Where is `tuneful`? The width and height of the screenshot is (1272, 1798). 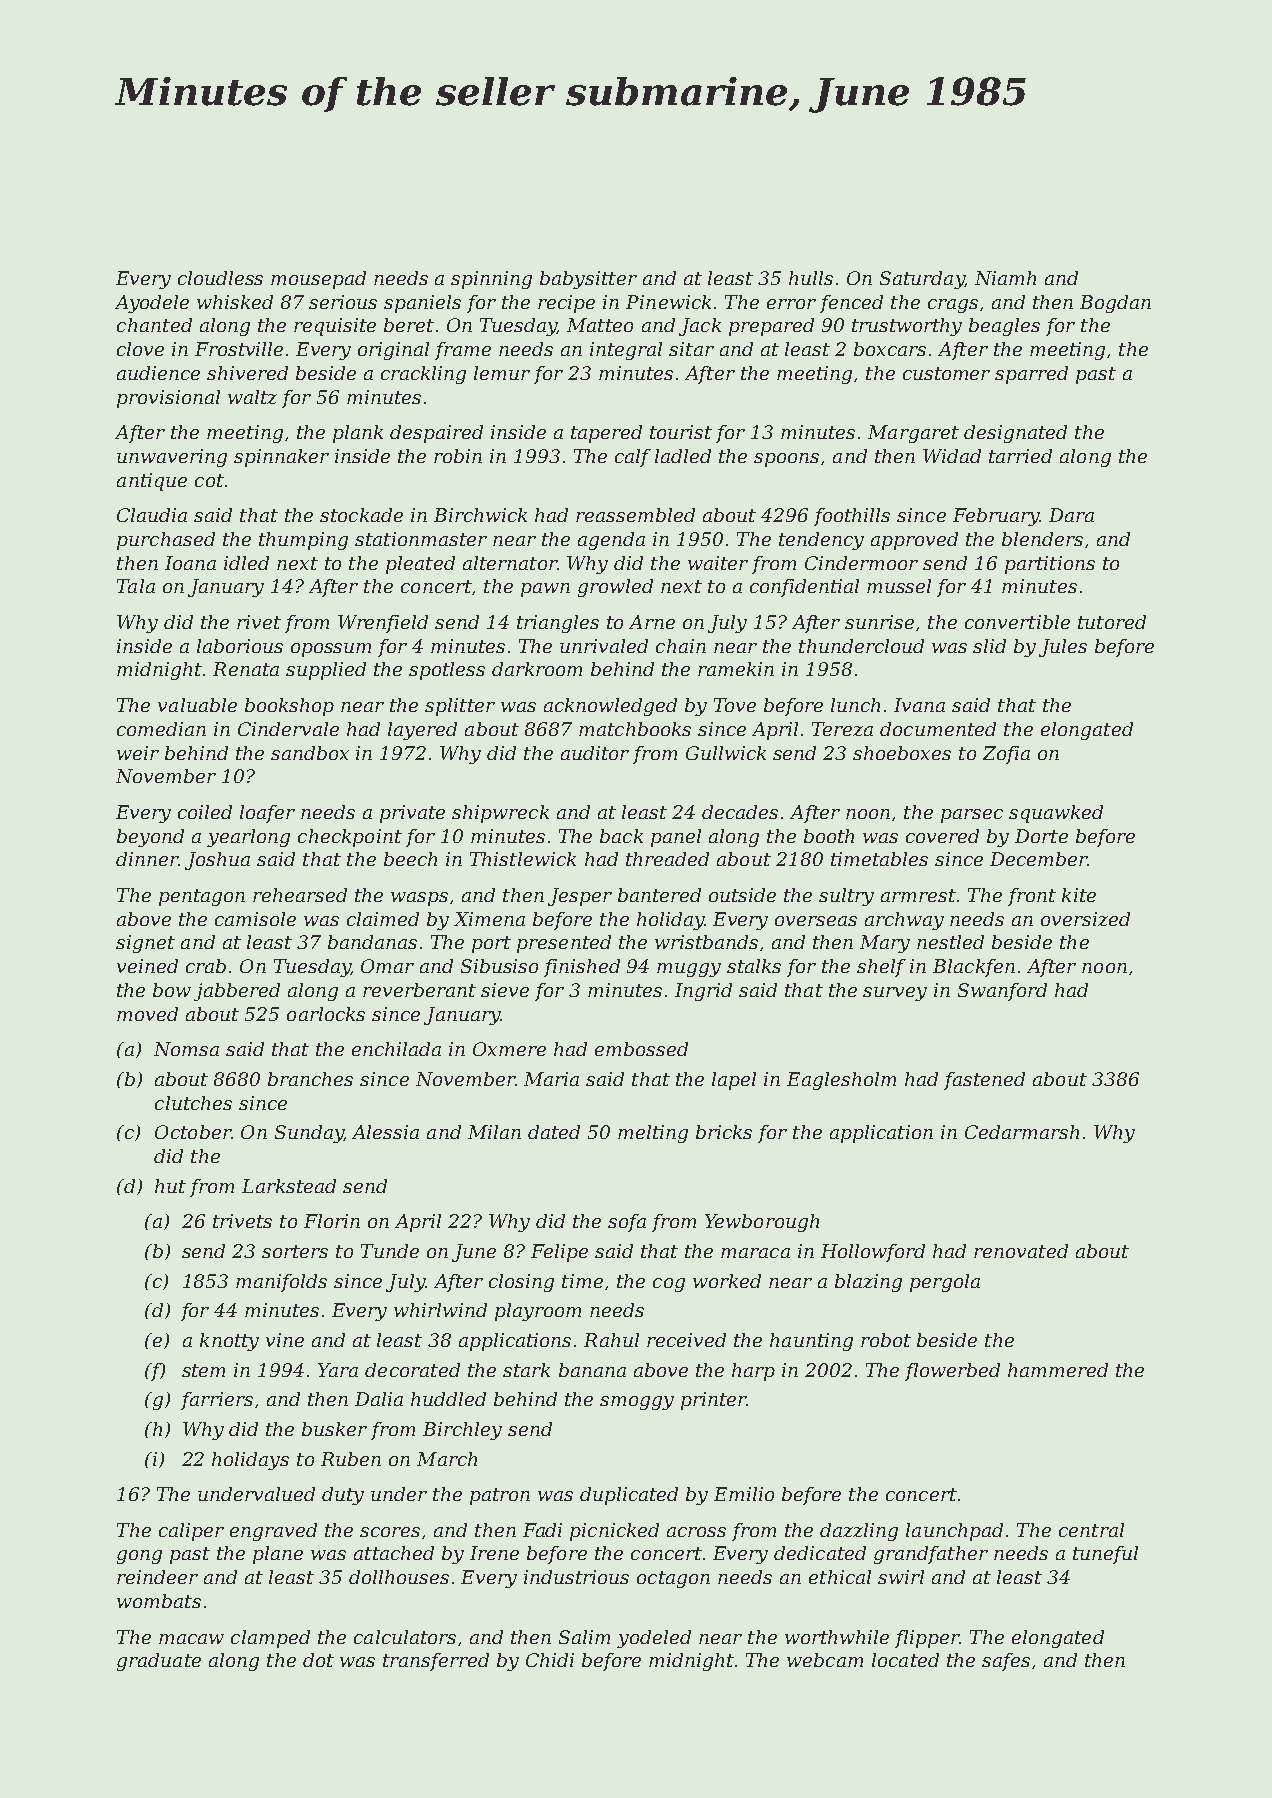 tuneful is located at coordinates (1105, 1555).
